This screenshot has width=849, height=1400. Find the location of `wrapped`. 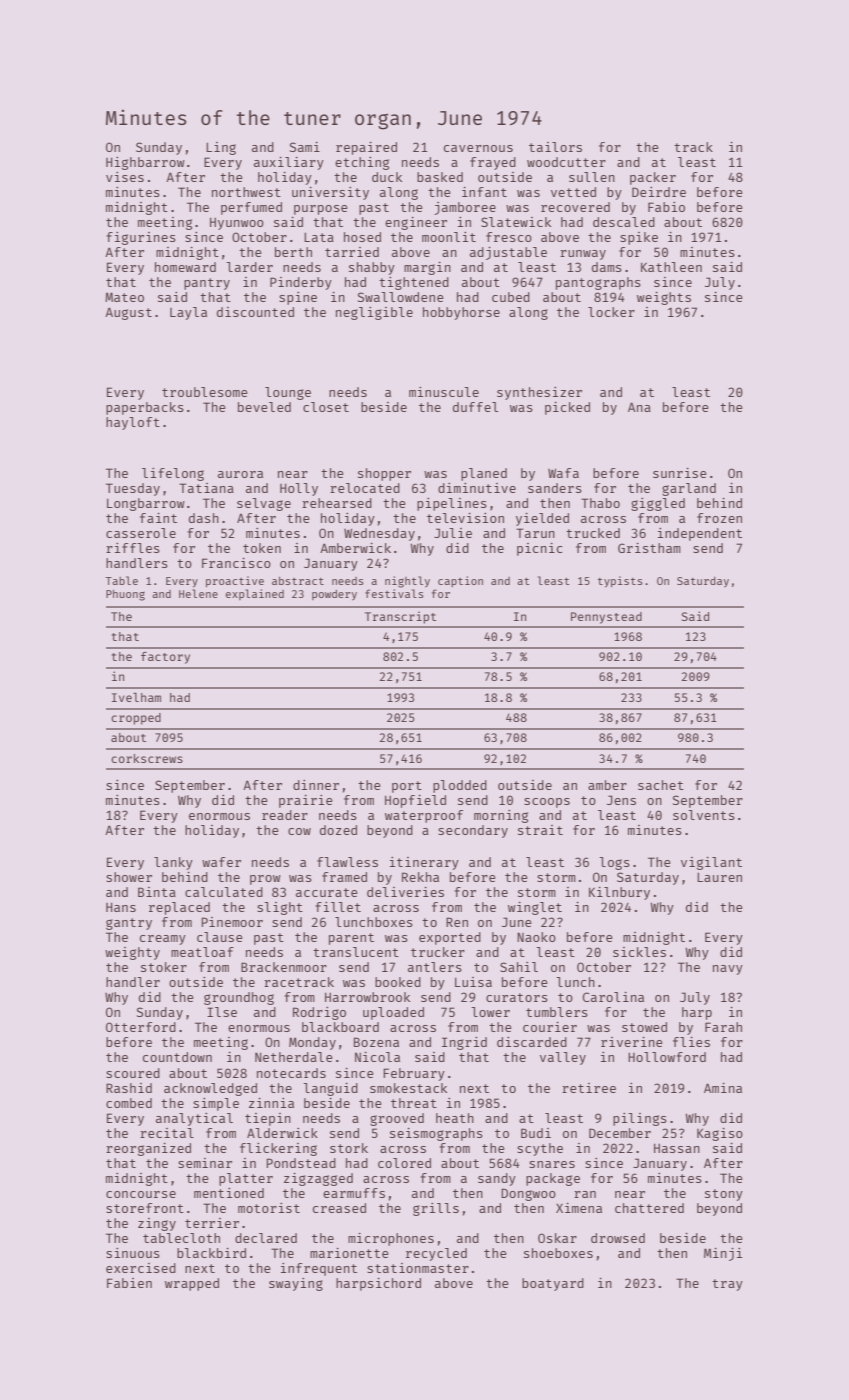

wrapped is located at coordinates (192, 1284).
